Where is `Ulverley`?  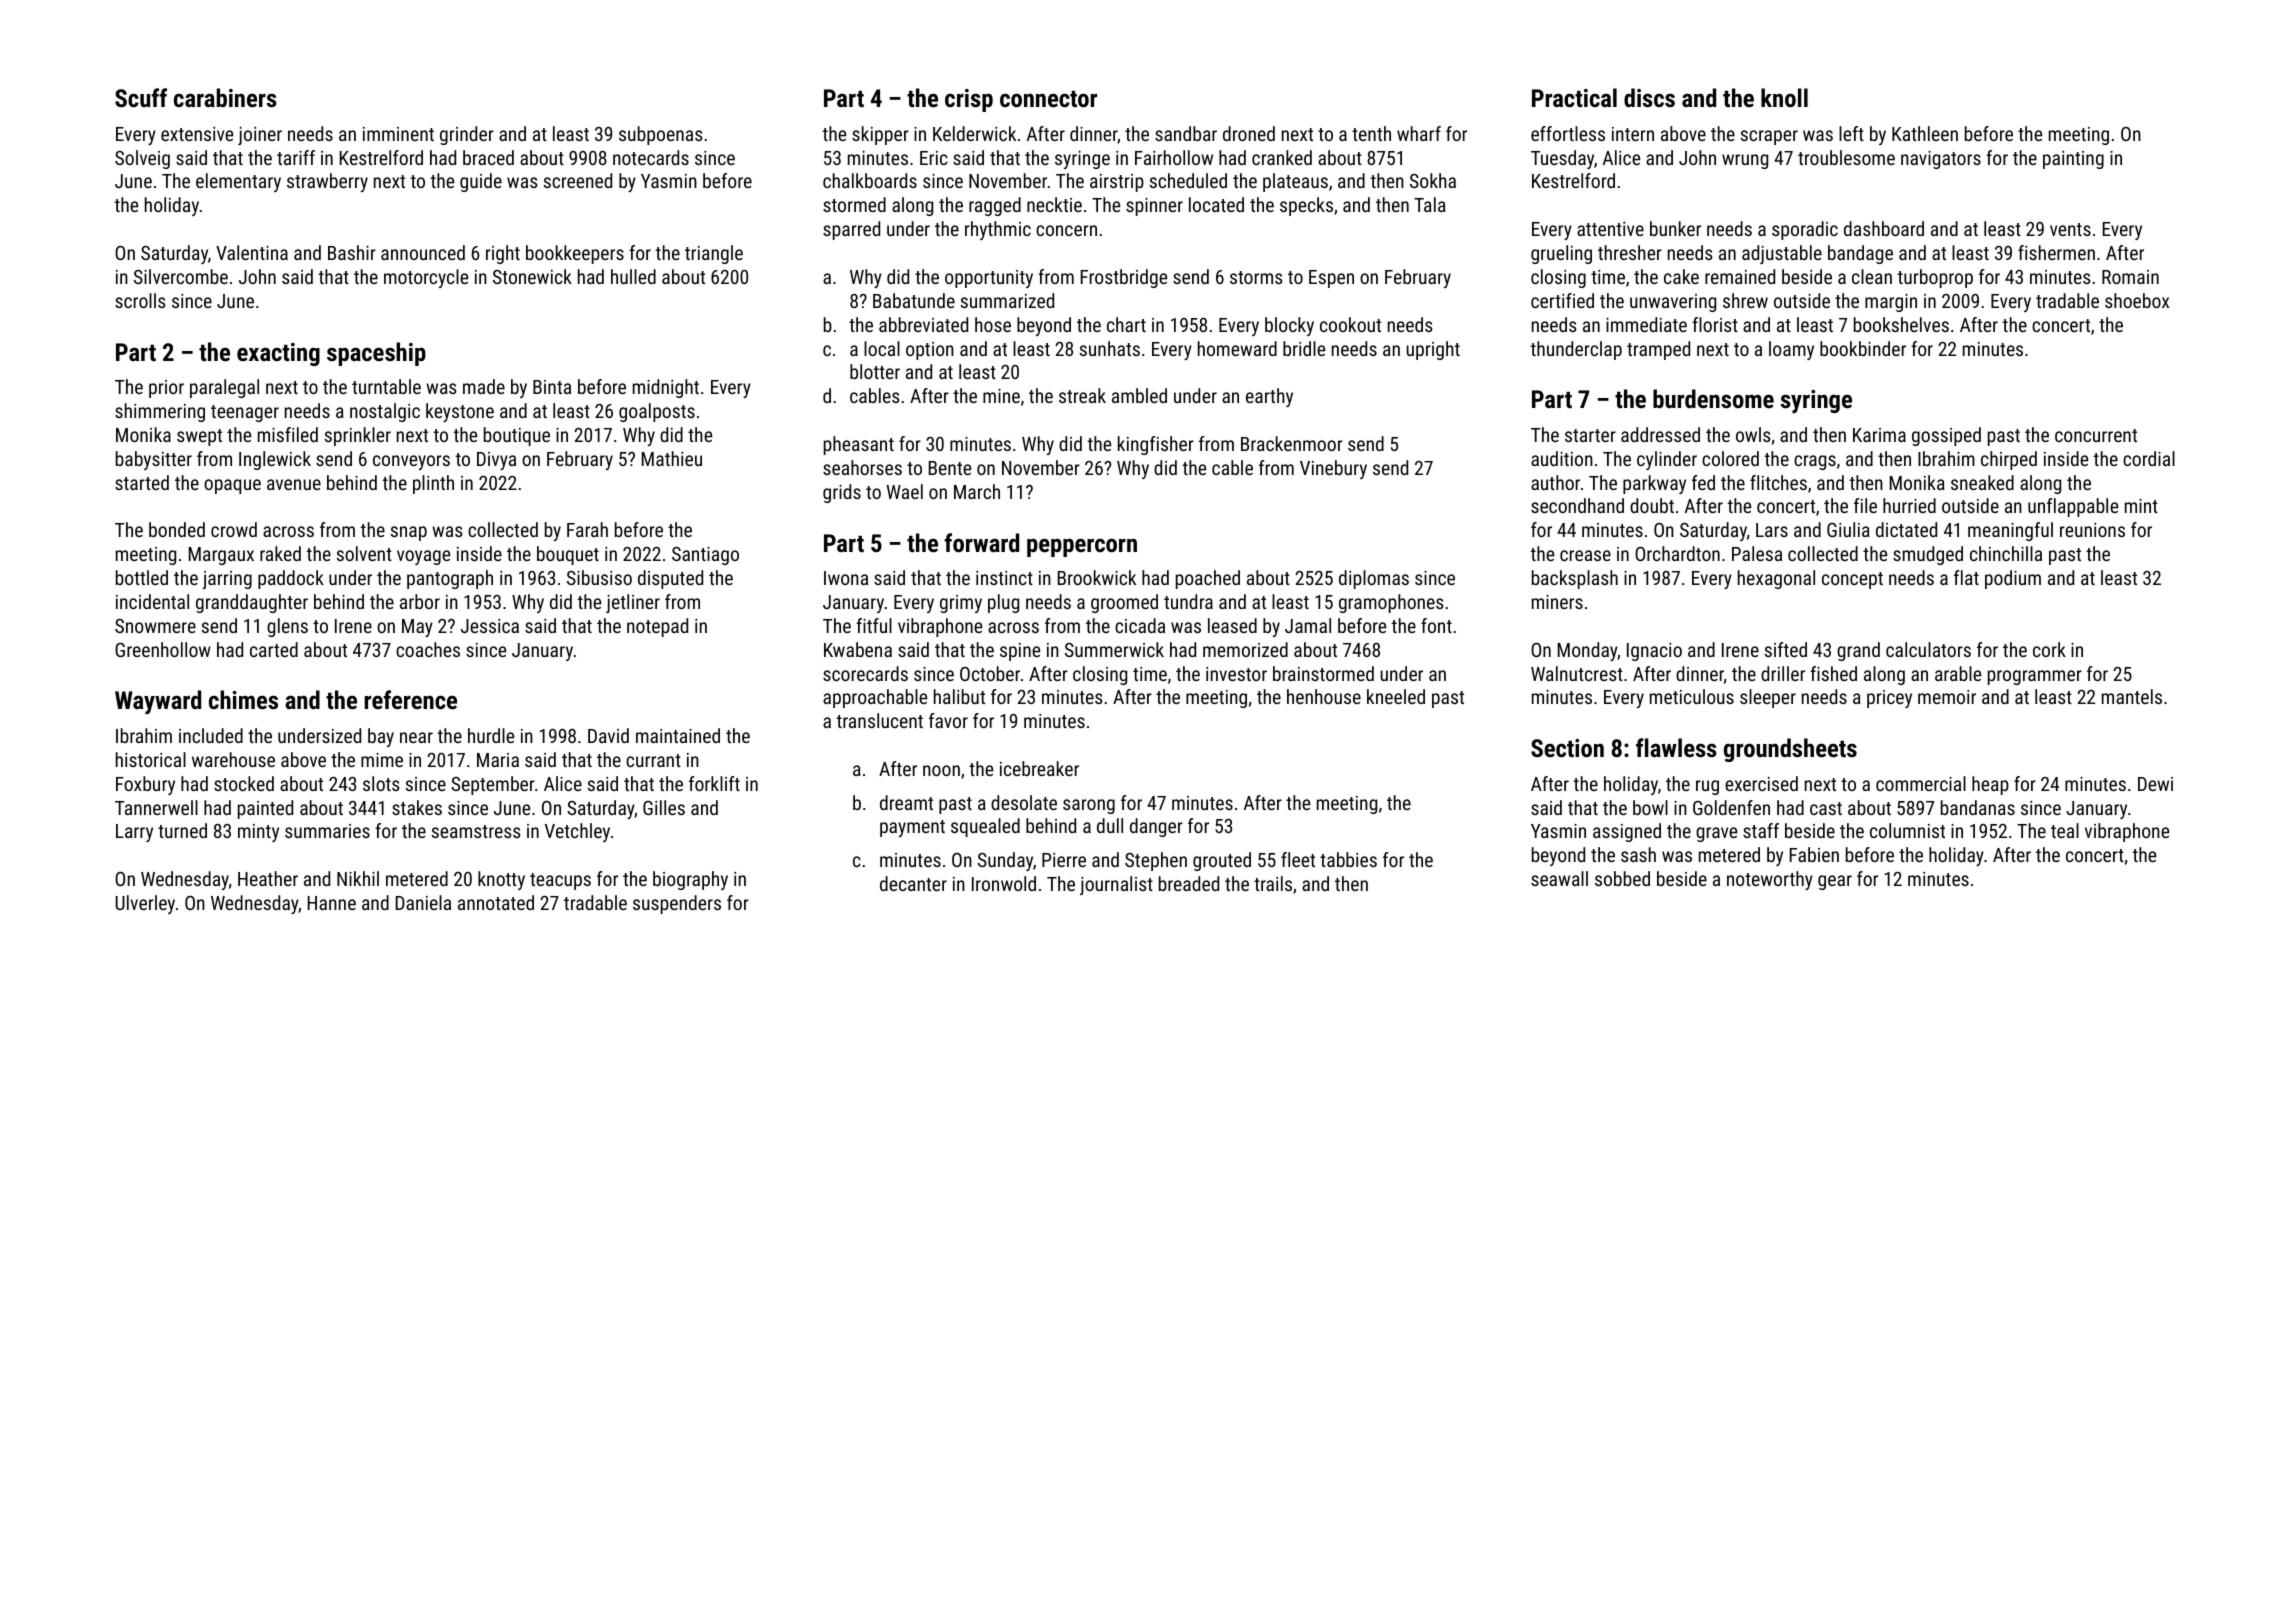
Ulverley is located at coordinates (145, 904).
